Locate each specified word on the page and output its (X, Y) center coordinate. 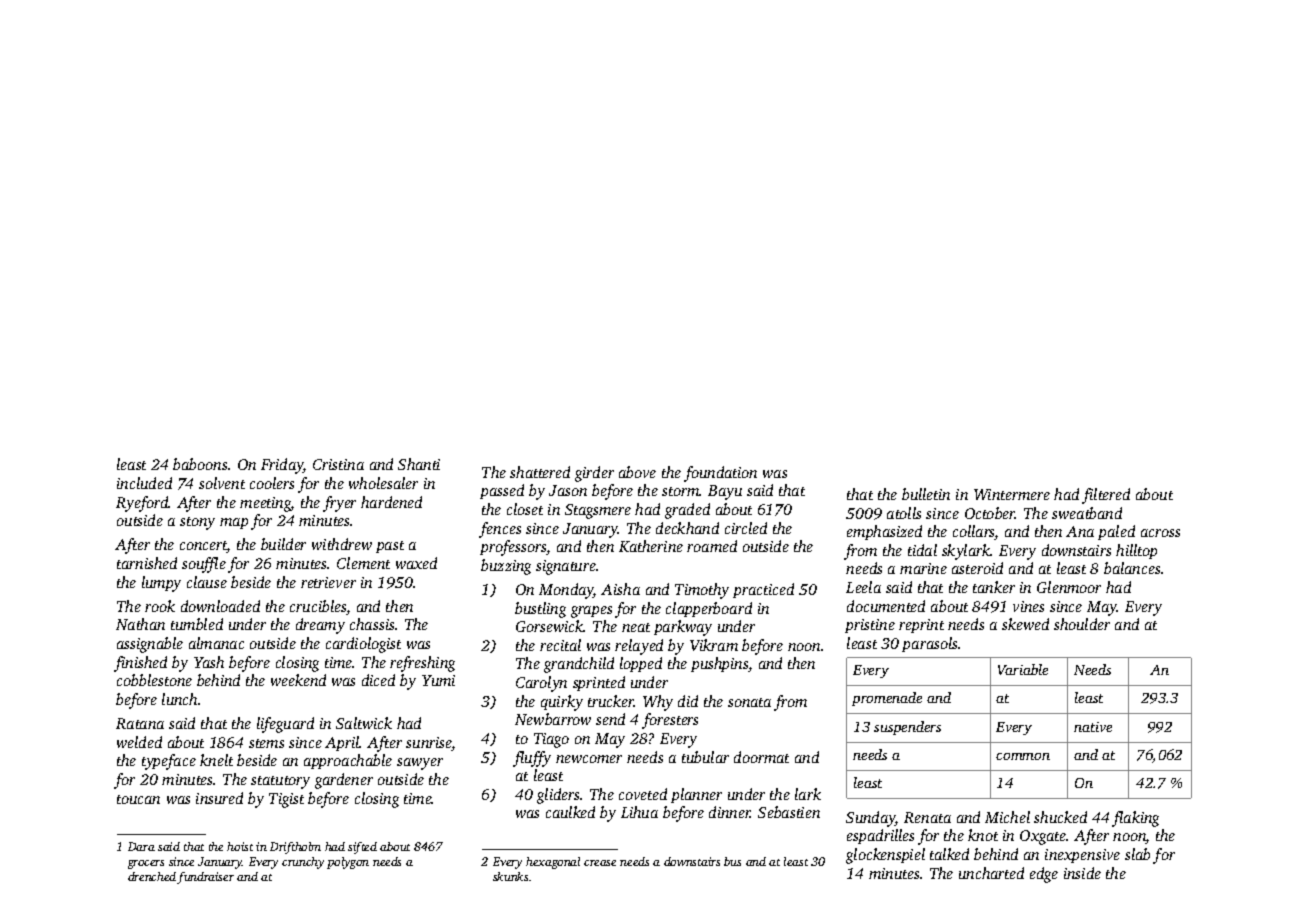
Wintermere (1012, 494)
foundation (720, 474)
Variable (1023, 669)
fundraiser (205, 878)
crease (600, 863)
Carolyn (541, 684)
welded (139, 742)
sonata (749, 702)
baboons (200, 464)
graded (687, 511)
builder (283, 544)
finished (140, 664)
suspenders (907, 728)
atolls (904, 513)
